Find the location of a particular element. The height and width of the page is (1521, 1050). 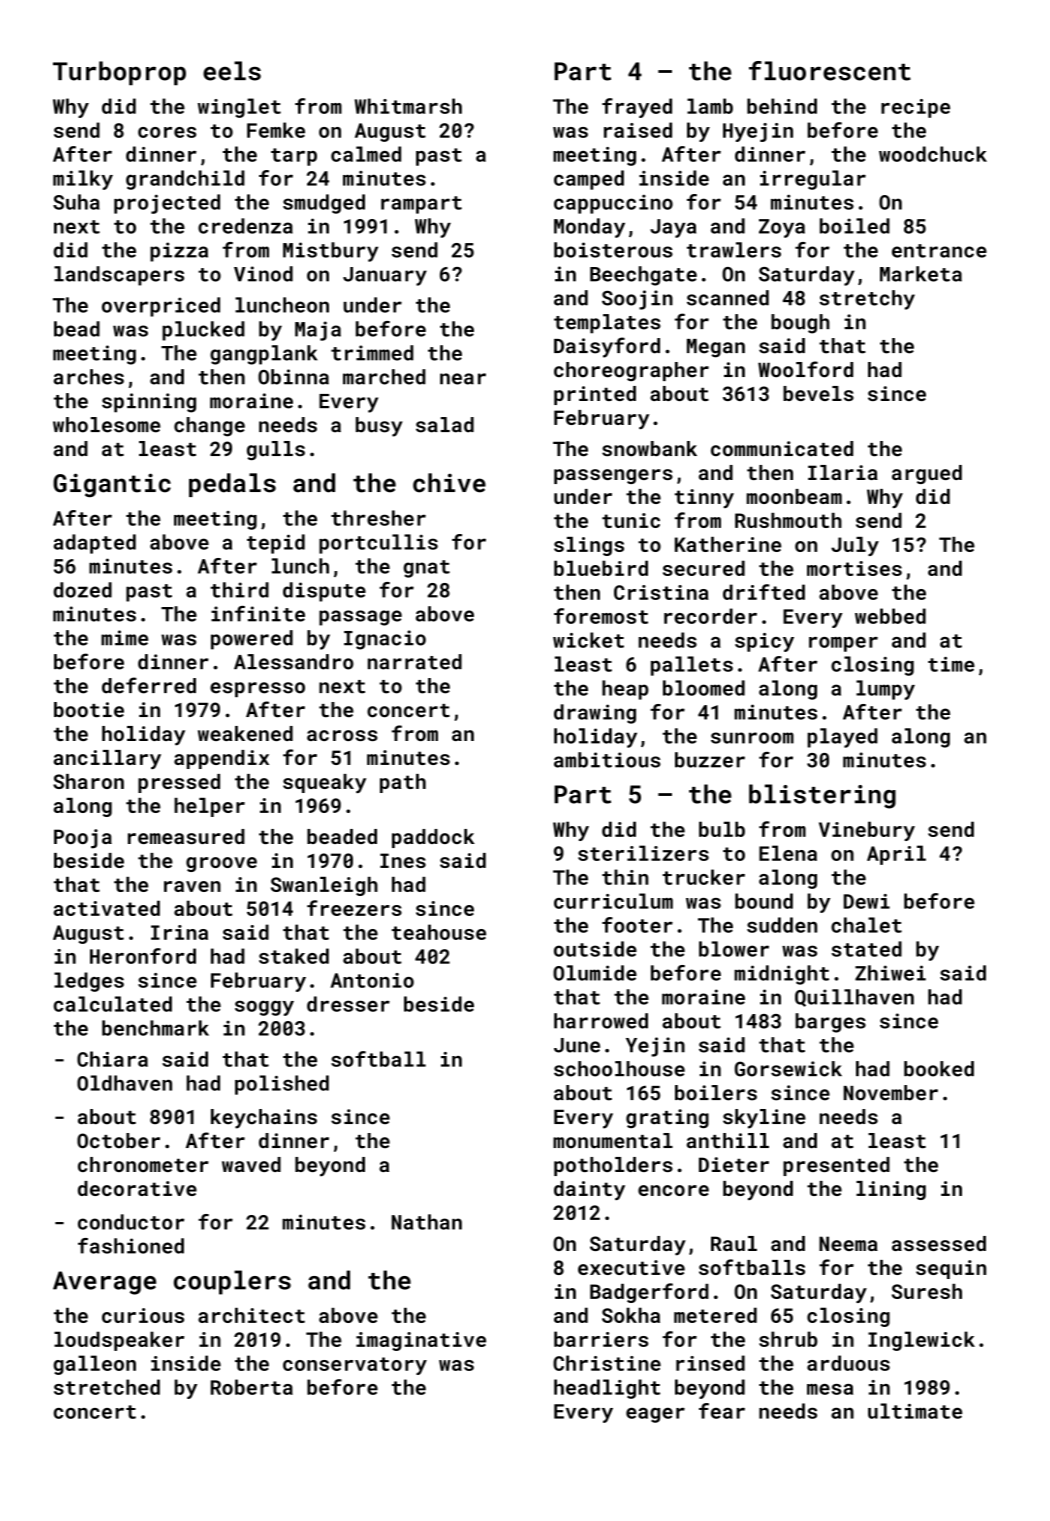

bevels is located at coordinates (818, 393).
